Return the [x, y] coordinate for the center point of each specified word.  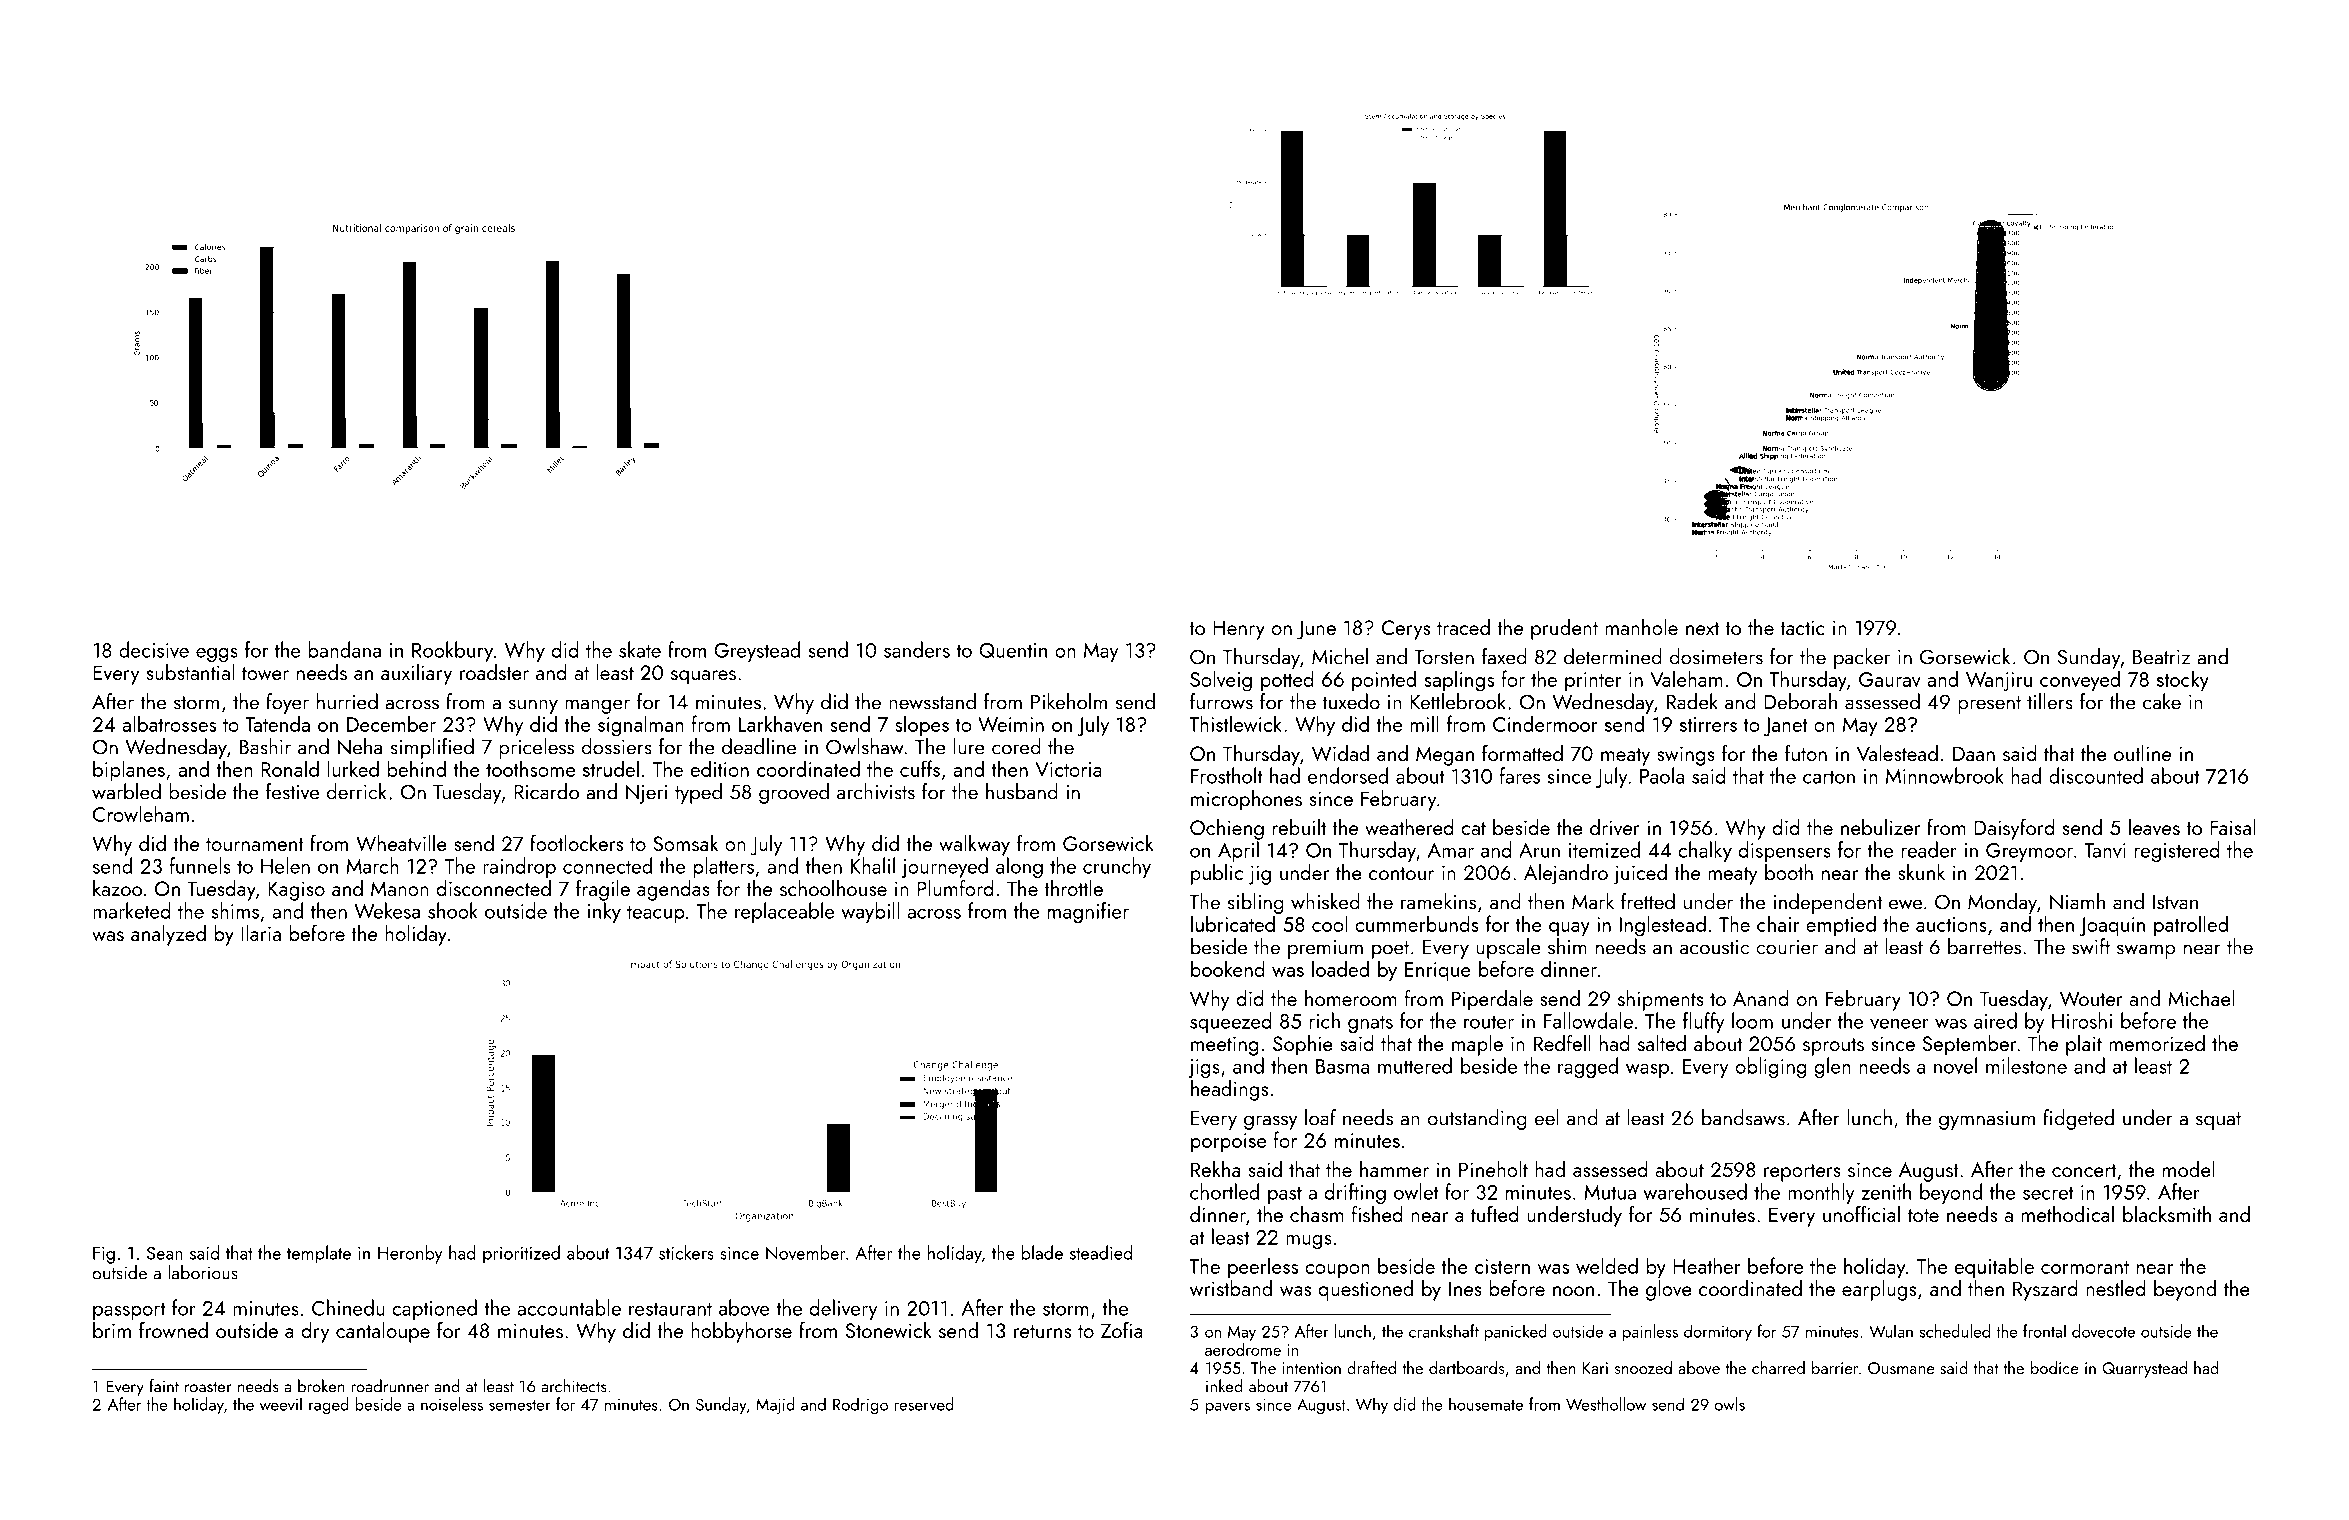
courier [1787, 947]
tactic [1802, 627]
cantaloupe [383, 1332]
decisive [154, 649]
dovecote [2103, 1331]
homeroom [1351, 998]
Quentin [1013, 650]
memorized [2157, 1043]
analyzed [168, 935]
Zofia [1122, 1330]
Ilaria [261, 933]
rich [1325, 1020]
